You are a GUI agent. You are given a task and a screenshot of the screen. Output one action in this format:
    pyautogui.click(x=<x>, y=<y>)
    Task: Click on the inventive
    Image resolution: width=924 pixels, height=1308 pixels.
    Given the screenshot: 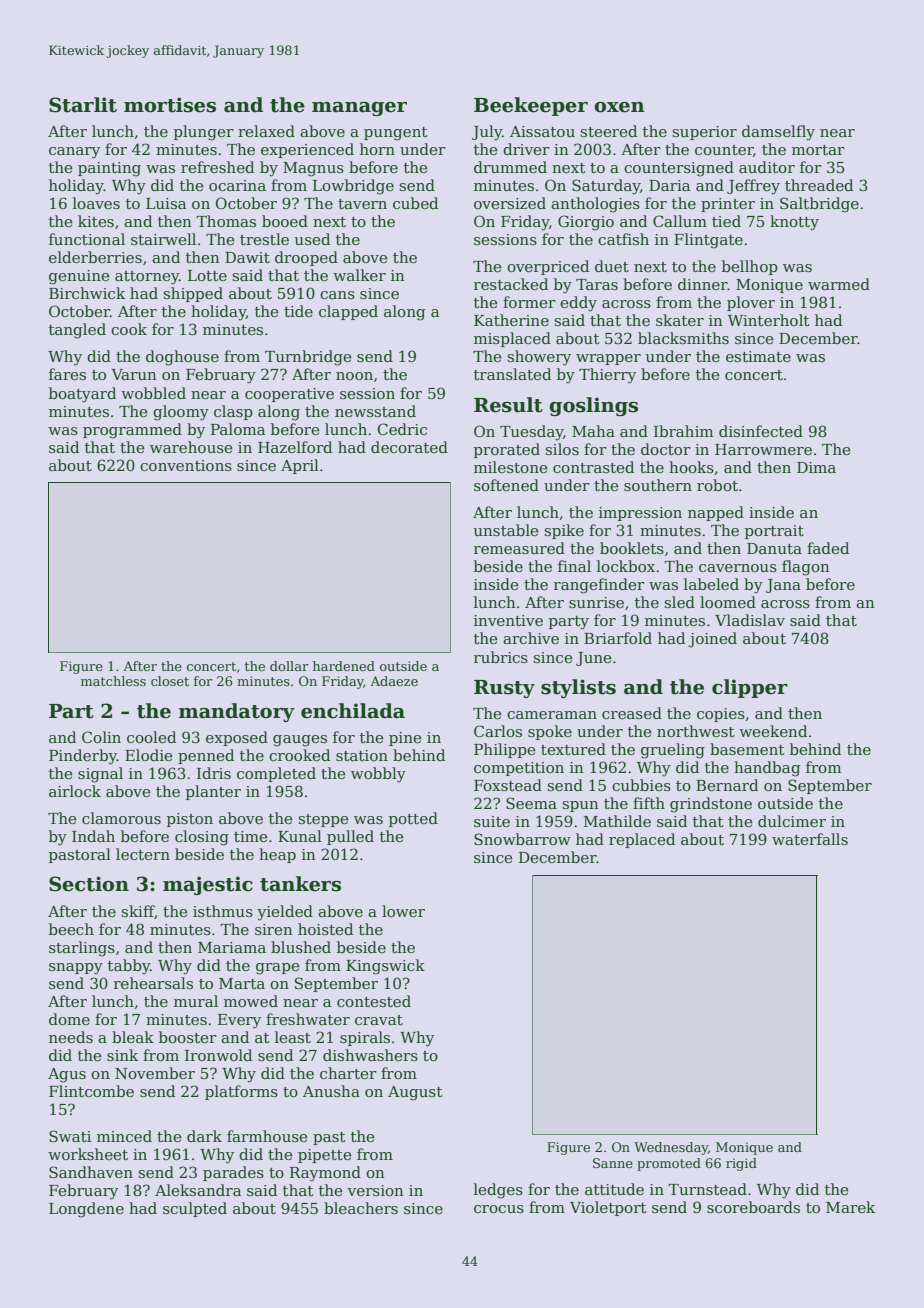 What is the action you would take?
    pyautogui.click(x=508, y=620)
